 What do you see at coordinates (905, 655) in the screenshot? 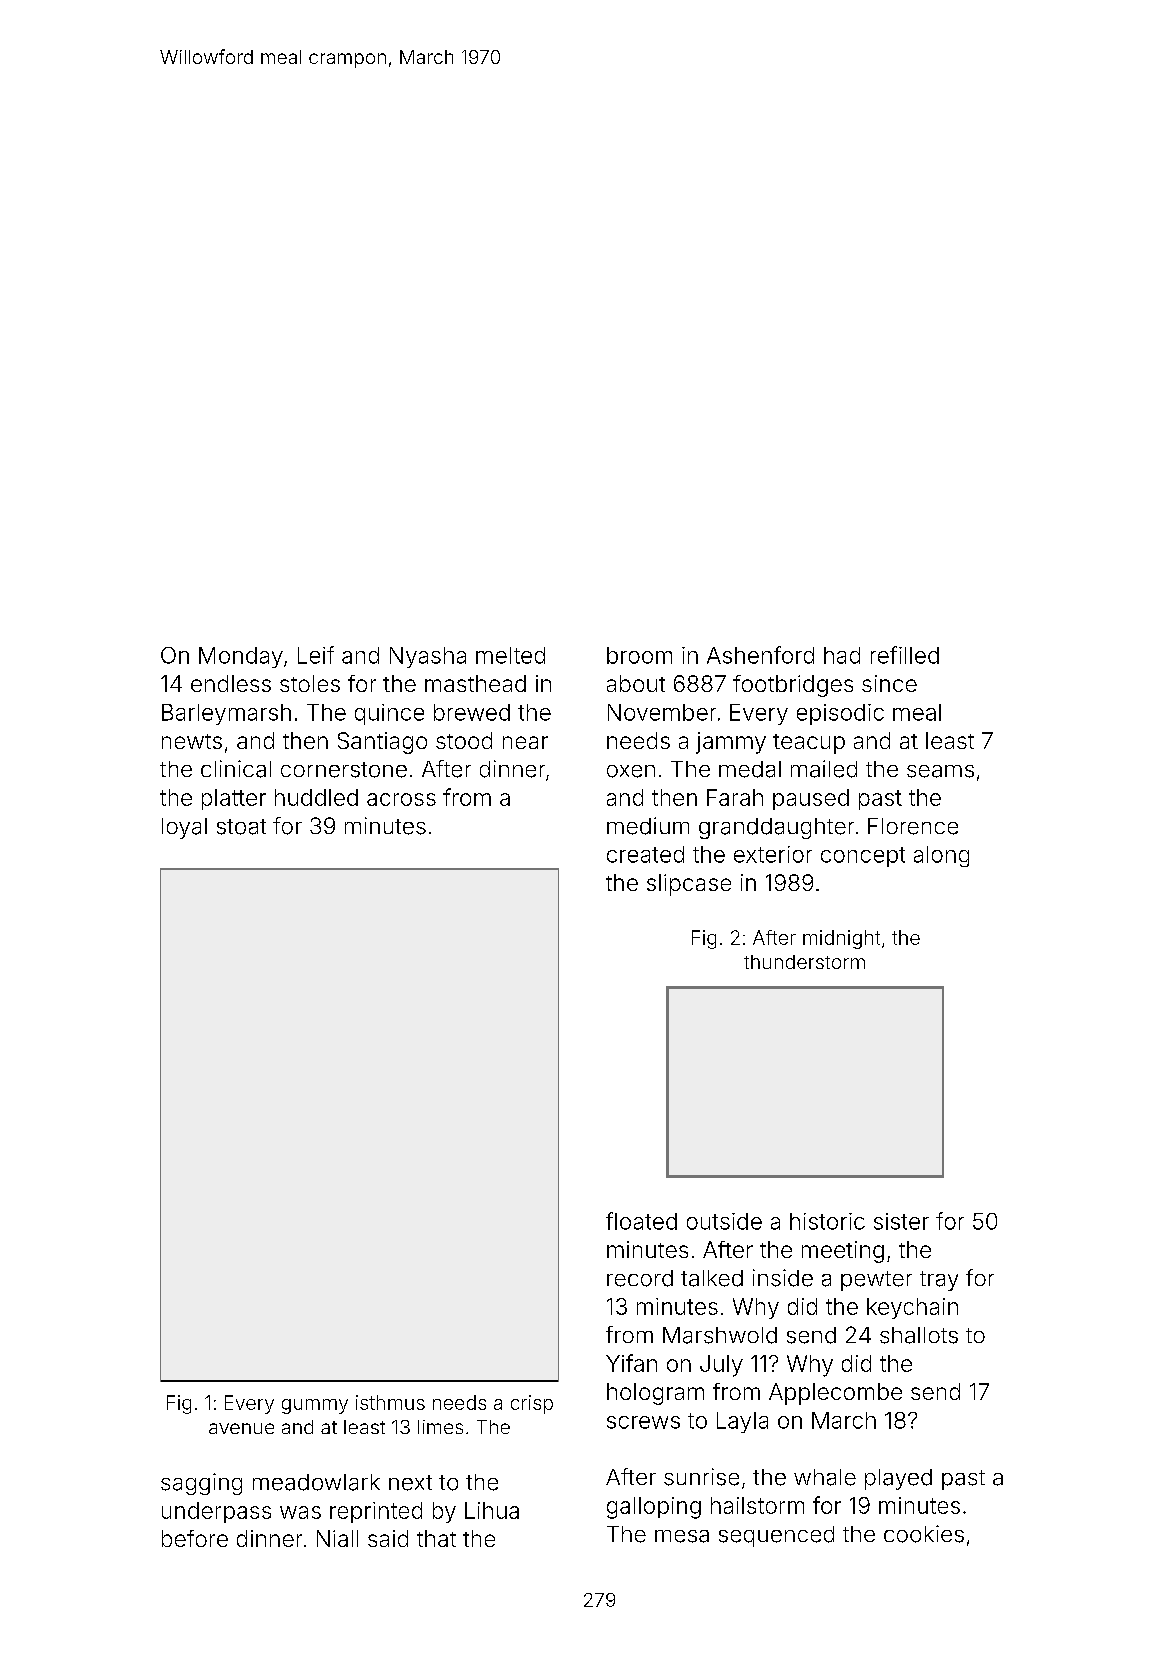
I see `refilled` at bounding box center [905, 655].
